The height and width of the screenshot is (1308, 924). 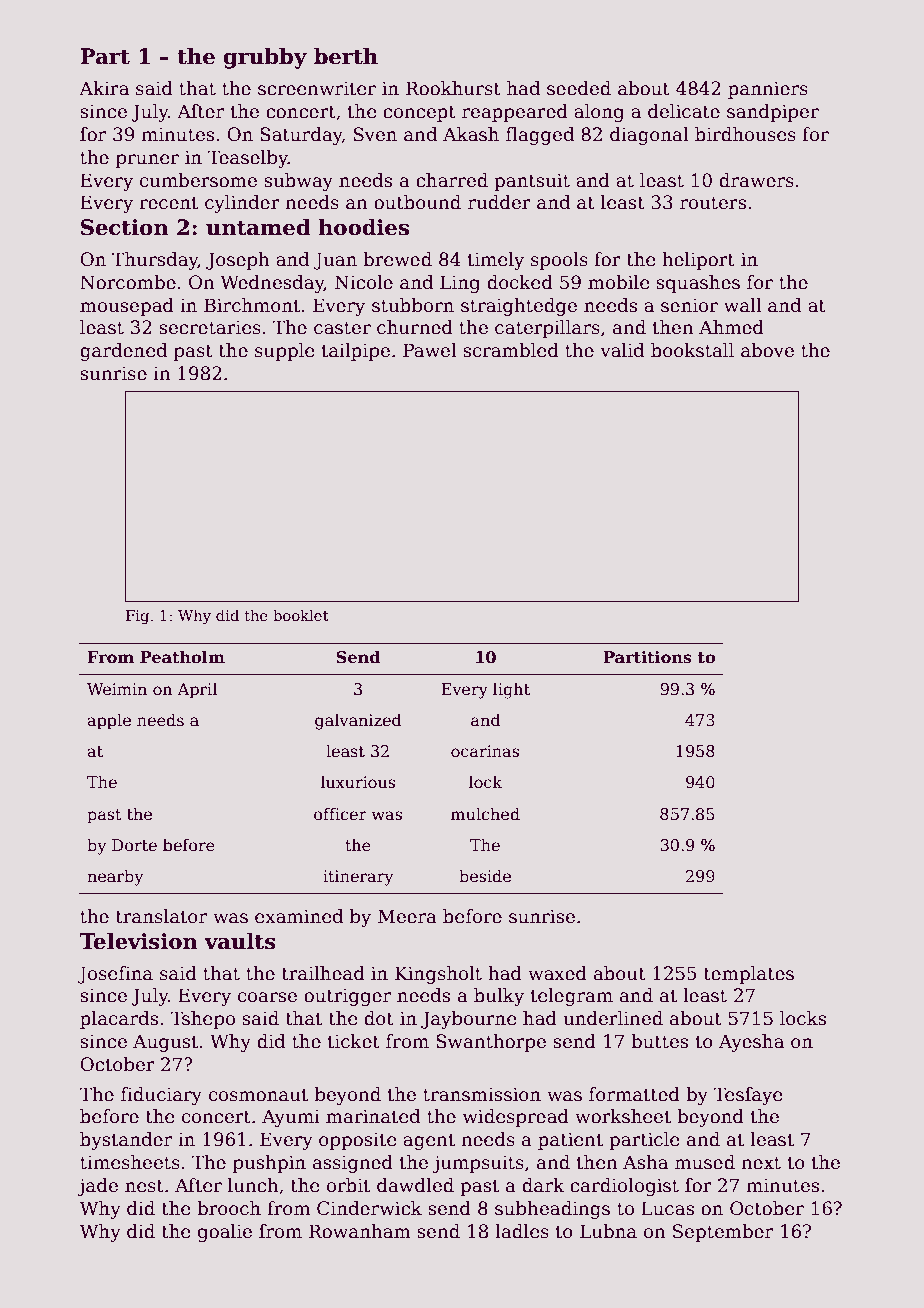 I want to click on templates, so click(x=749, y=975).
